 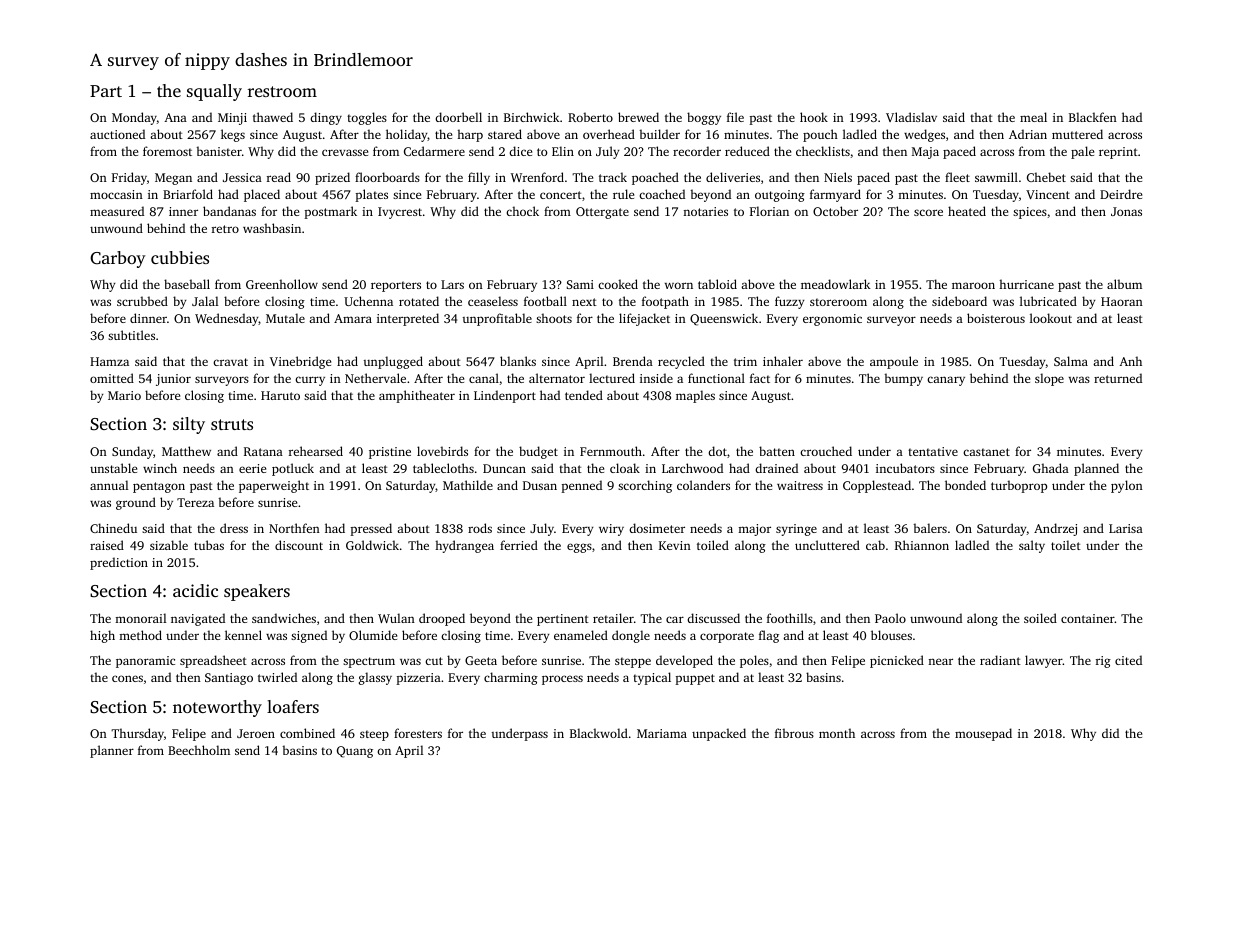 I want to click on Salma, so click(x=1071, y=361).
